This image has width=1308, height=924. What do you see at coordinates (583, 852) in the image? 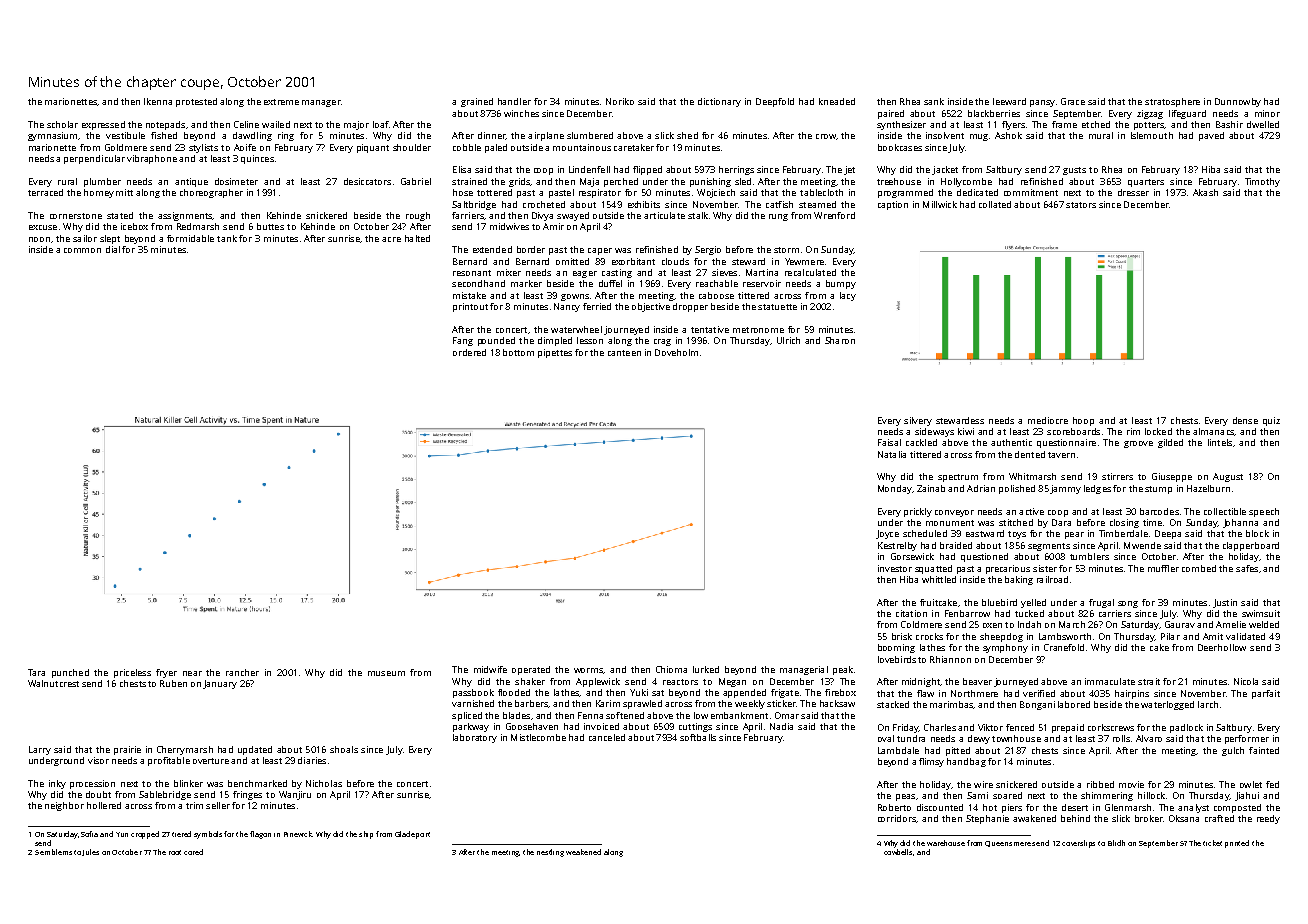
I see `weakened` at bounding box center [583, 852].
